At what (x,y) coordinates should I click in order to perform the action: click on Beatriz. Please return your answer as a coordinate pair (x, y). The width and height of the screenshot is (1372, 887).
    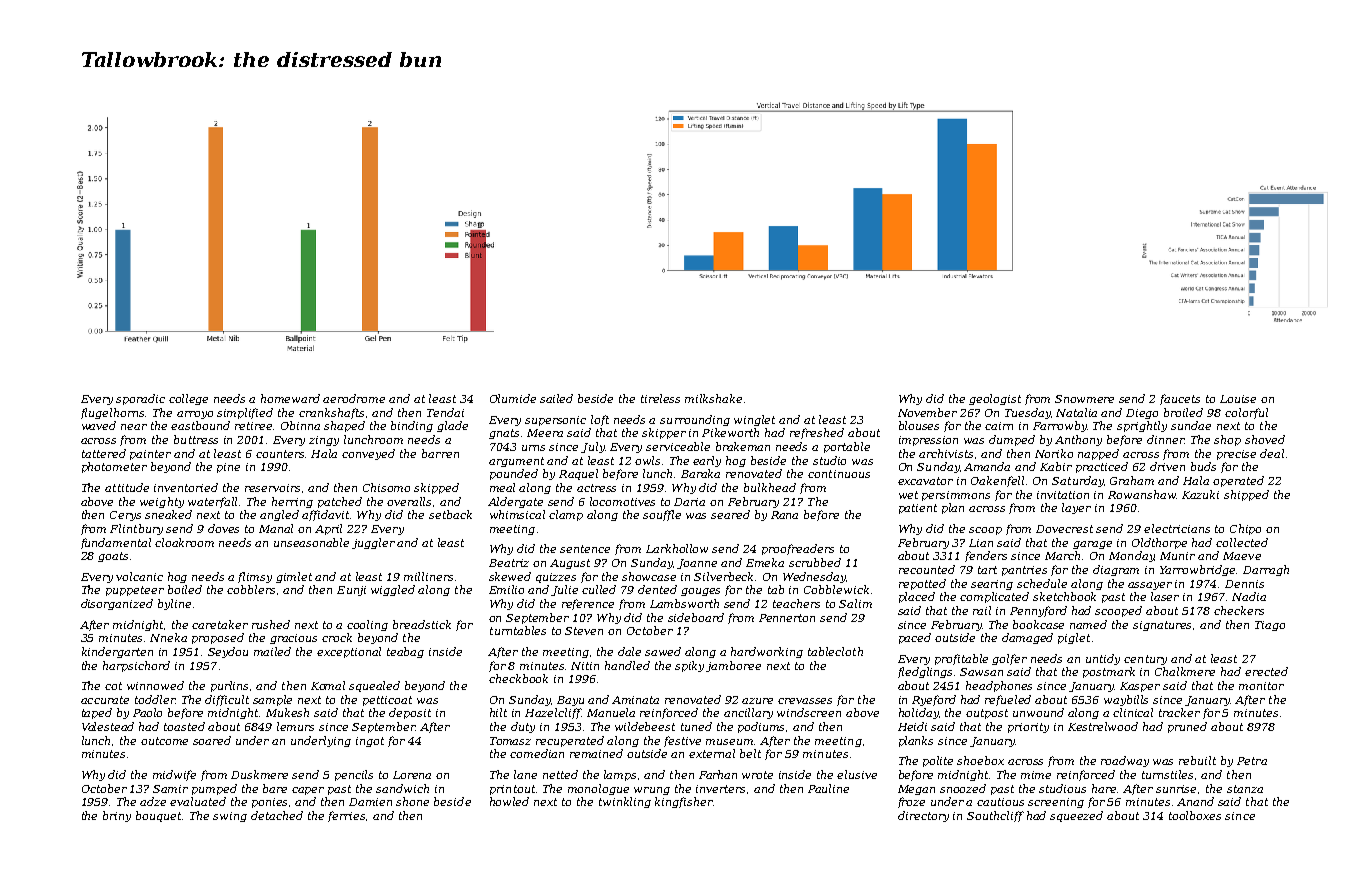
    Looking at the image, I should click on (509, 563).
